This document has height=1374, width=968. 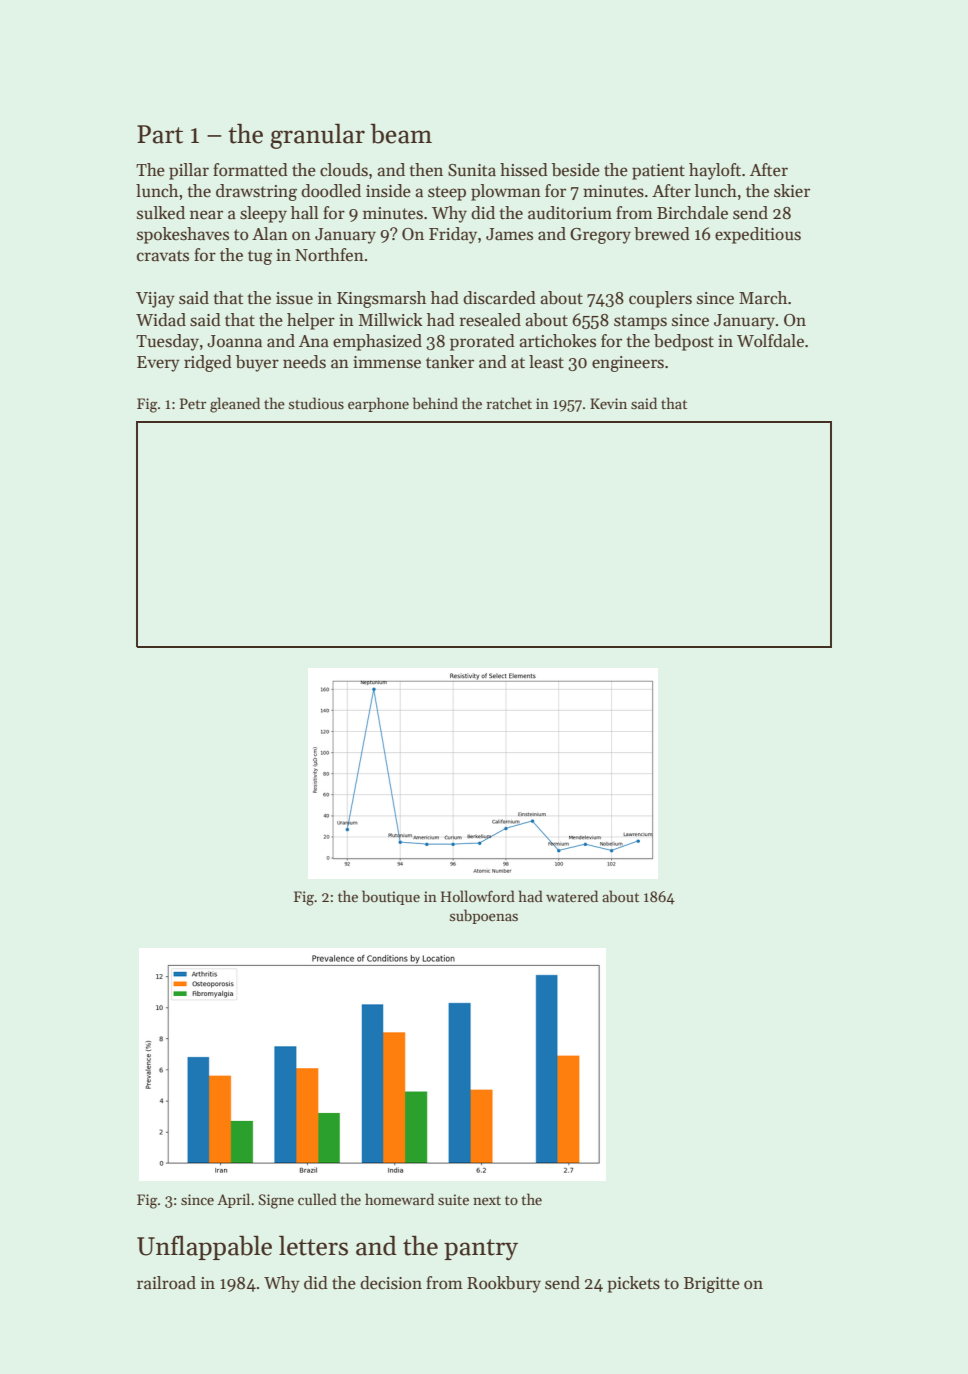 What do you see at coordinates (166, 1283) in the document?
I see `railroad` at bounding box center [166, 1283].
